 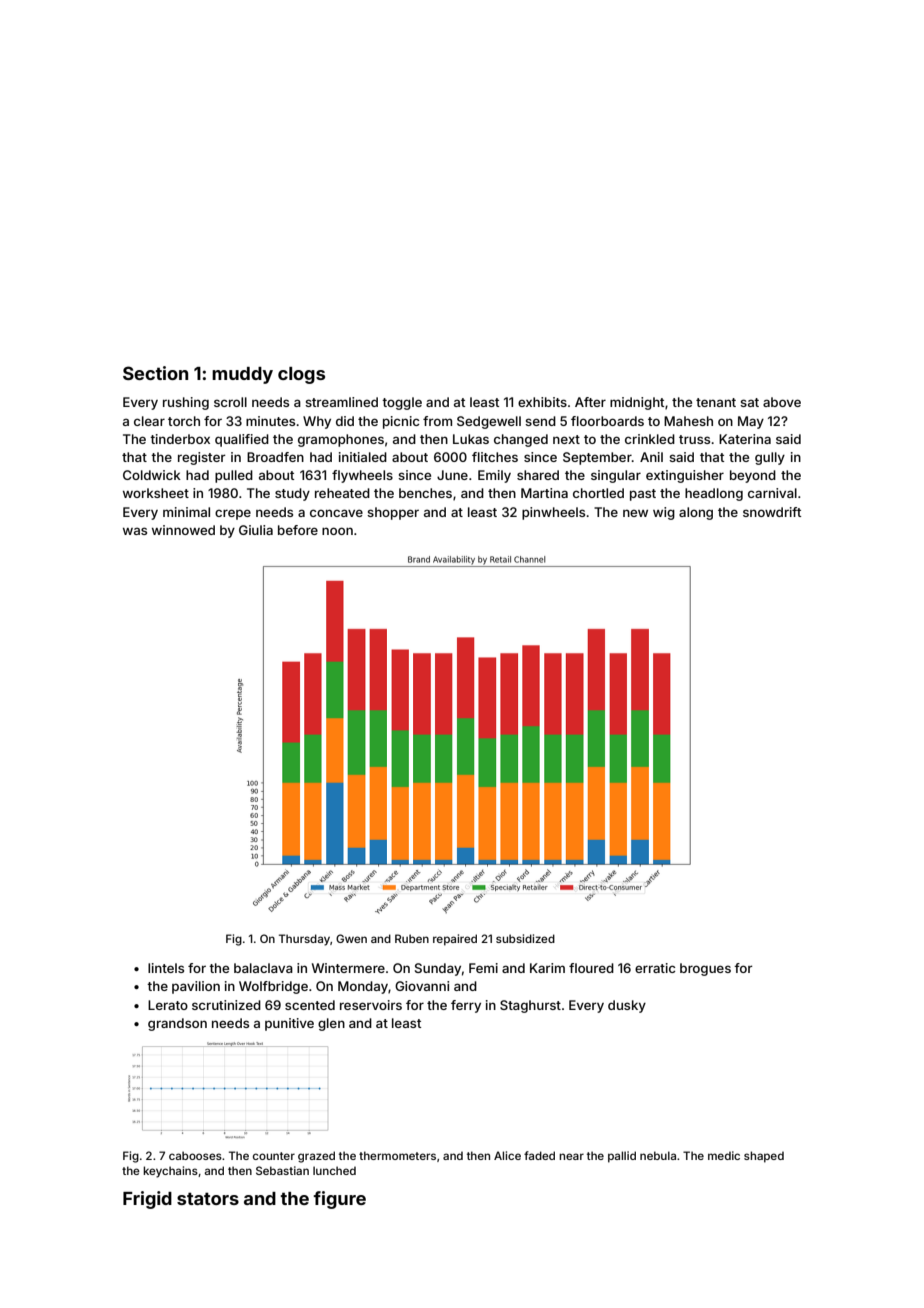 I want to click on crepe, so click(x=233, y=514).
